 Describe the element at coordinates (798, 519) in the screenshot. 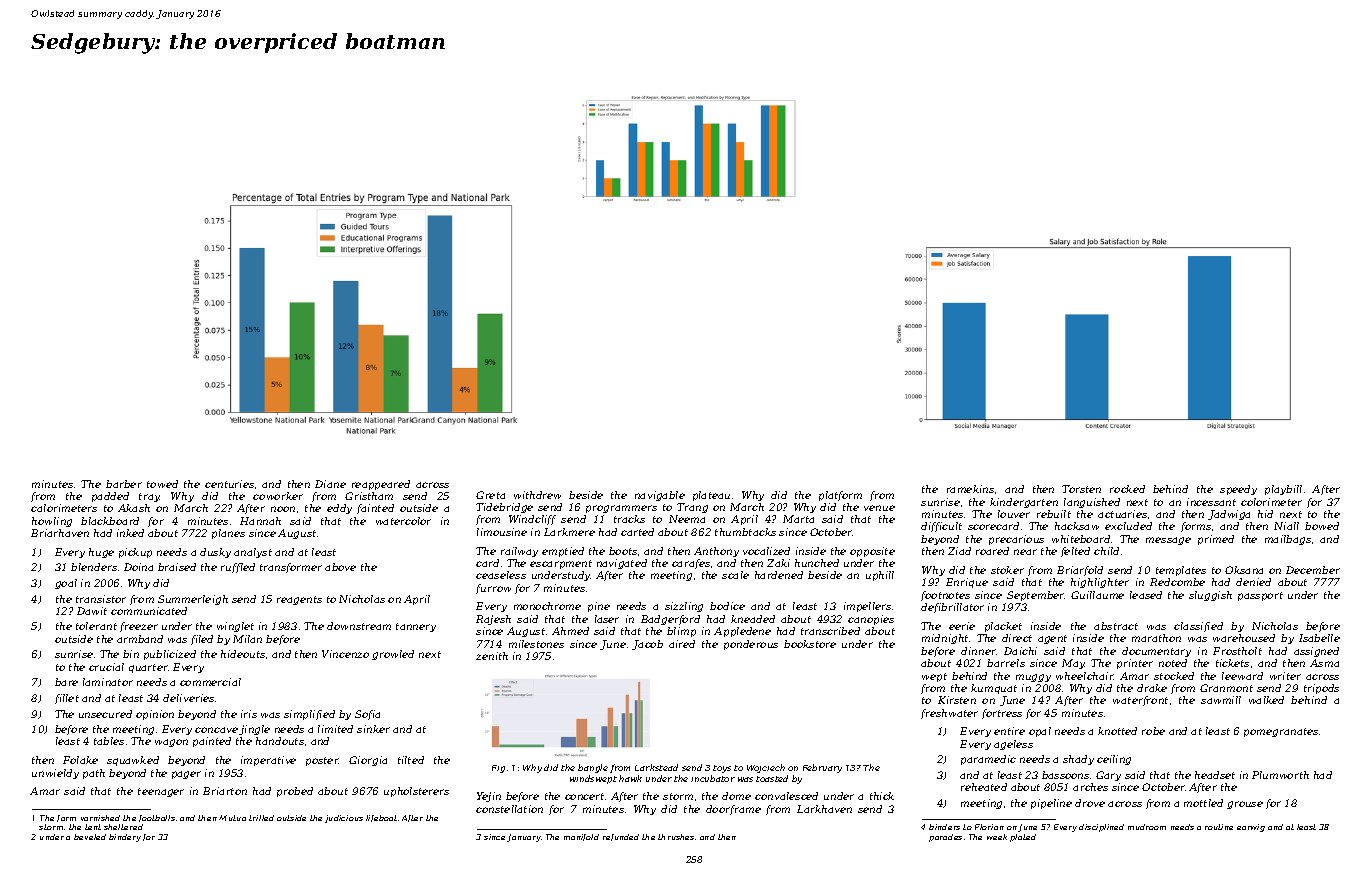

I see `Marta` at that location.
